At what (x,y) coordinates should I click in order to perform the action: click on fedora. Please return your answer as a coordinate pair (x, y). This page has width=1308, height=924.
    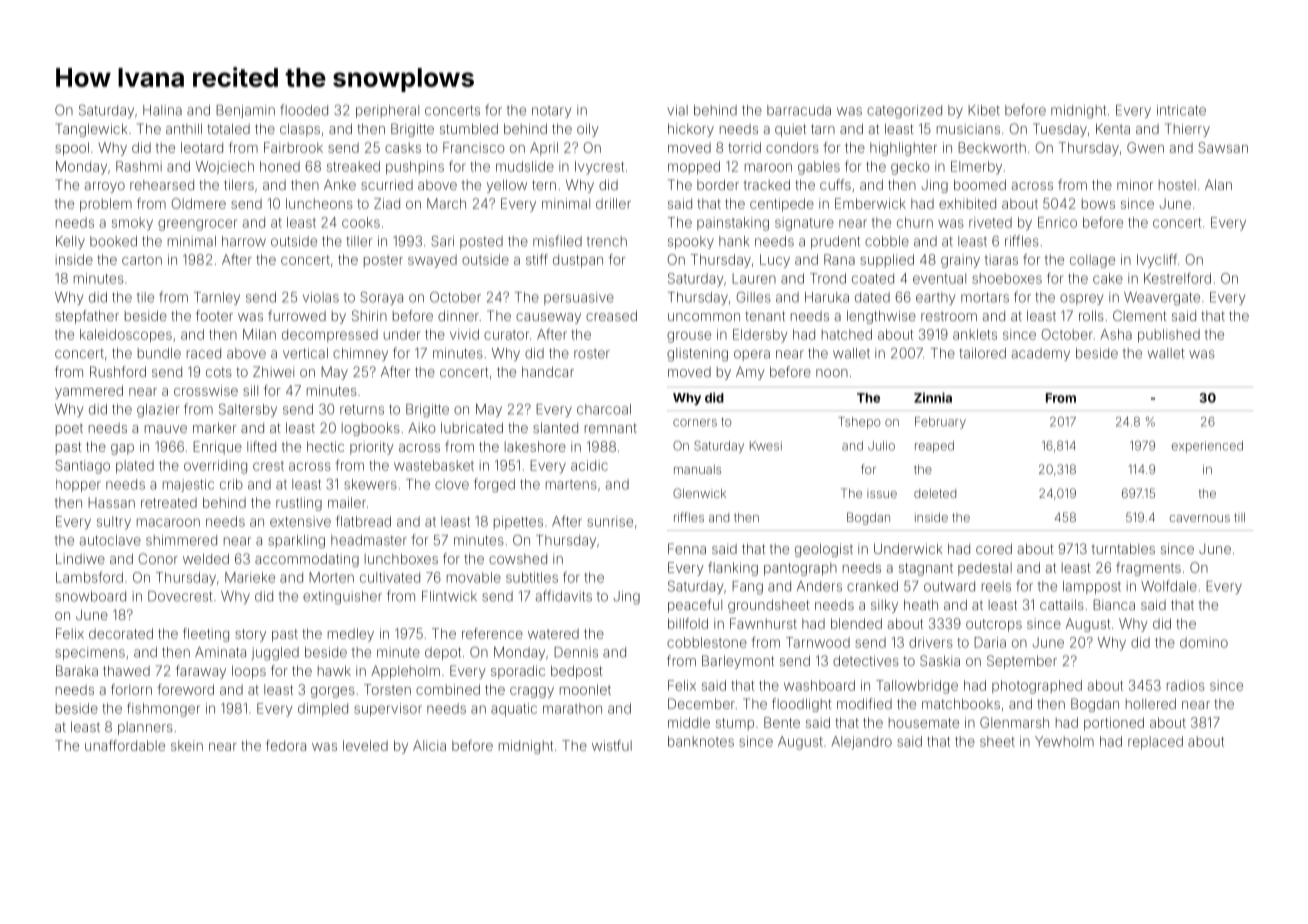
    Looking at the image, I should click on (286, 745).
